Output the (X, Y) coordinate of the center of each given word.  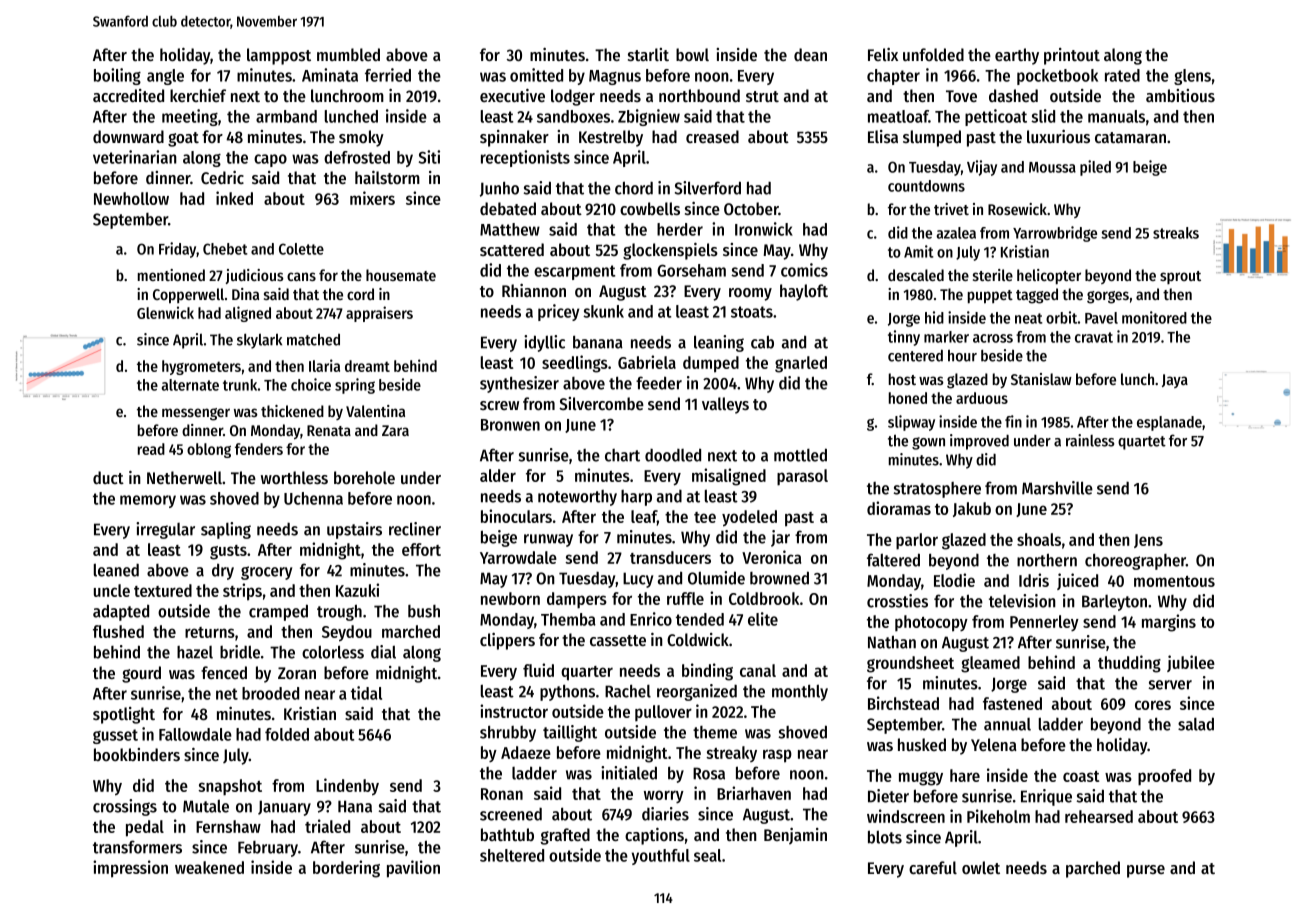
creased (712, 136)
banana (598, 342)
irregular (165, 530)
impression (130, 869)
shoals (1039, 539)
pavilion (413, 869)
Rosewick (1017, 209)
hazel (195, 652)
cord (360, 294)
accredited (128, 95)
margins (1169, 623)
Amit (919, 251)
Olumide (716, 578)
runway (548, 540)
